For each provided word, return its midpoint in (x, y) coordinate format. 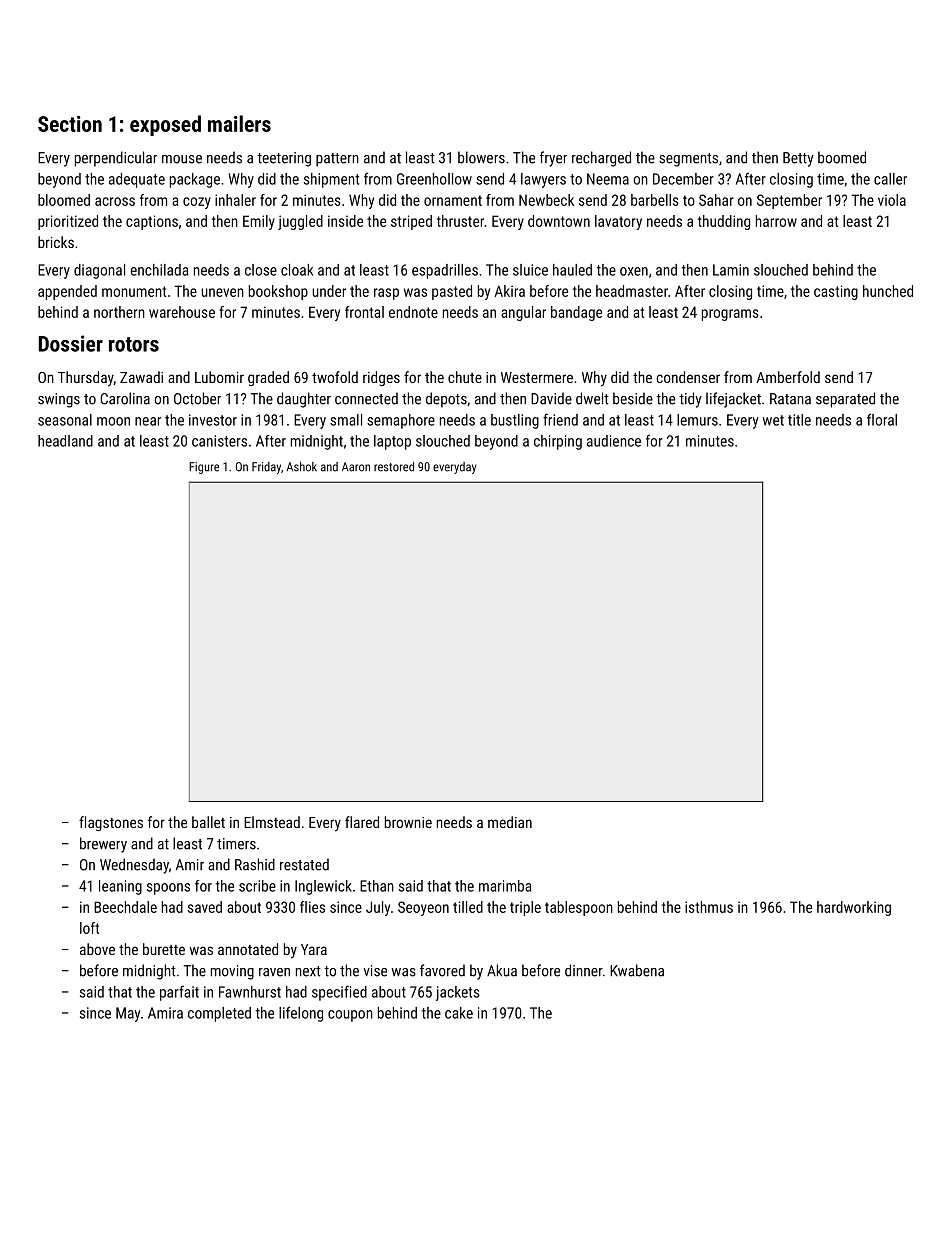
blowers (481, 157)
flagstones (111, 823)
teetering (284, 159)
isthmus (709, 907)
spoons (168, 889)
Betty (798, 159)
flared (362, 822)
